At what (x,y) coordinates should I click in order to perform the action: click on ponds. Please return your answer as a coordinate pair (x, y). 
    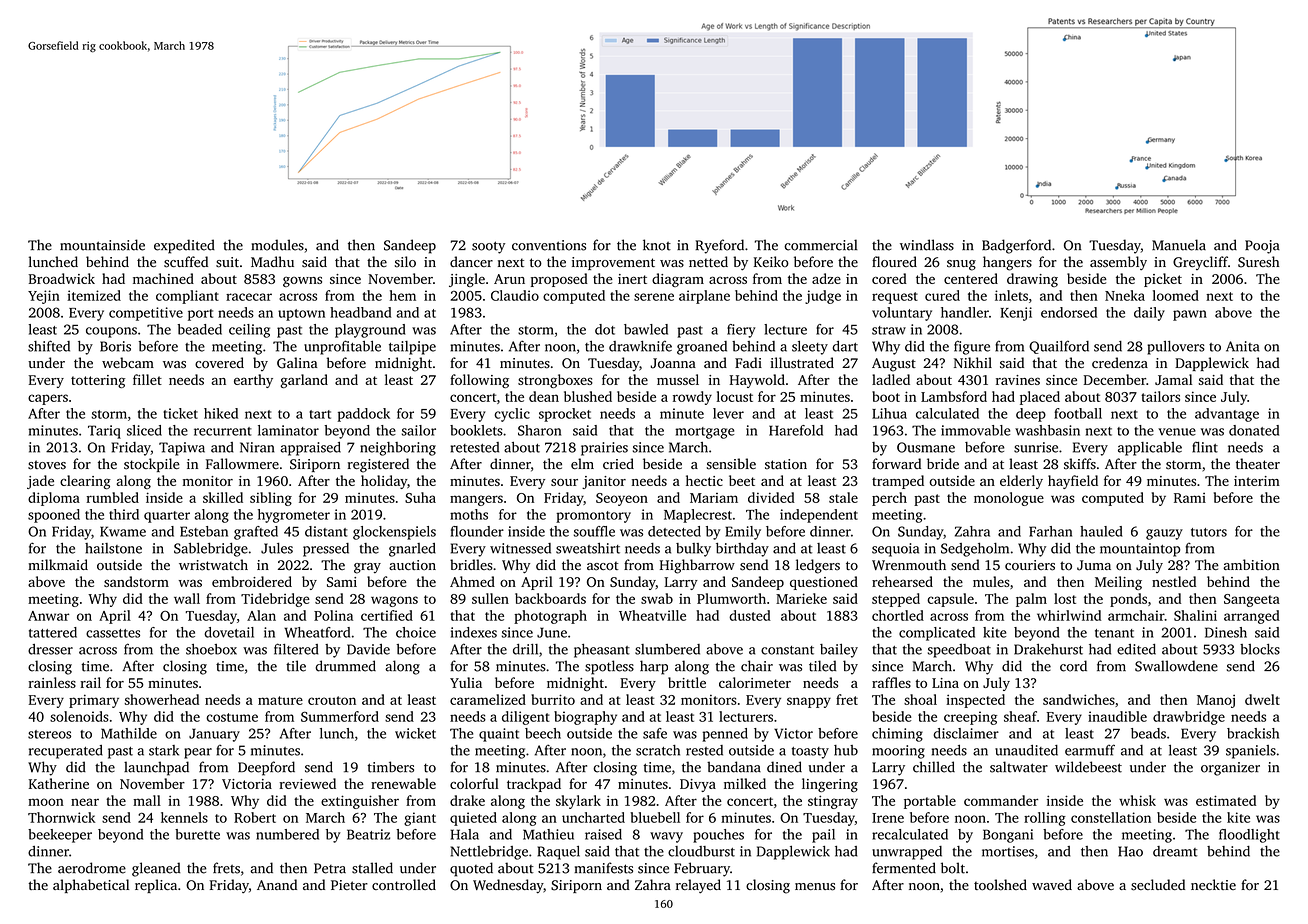
    Looking at the image, I should click on (1128, 600).
